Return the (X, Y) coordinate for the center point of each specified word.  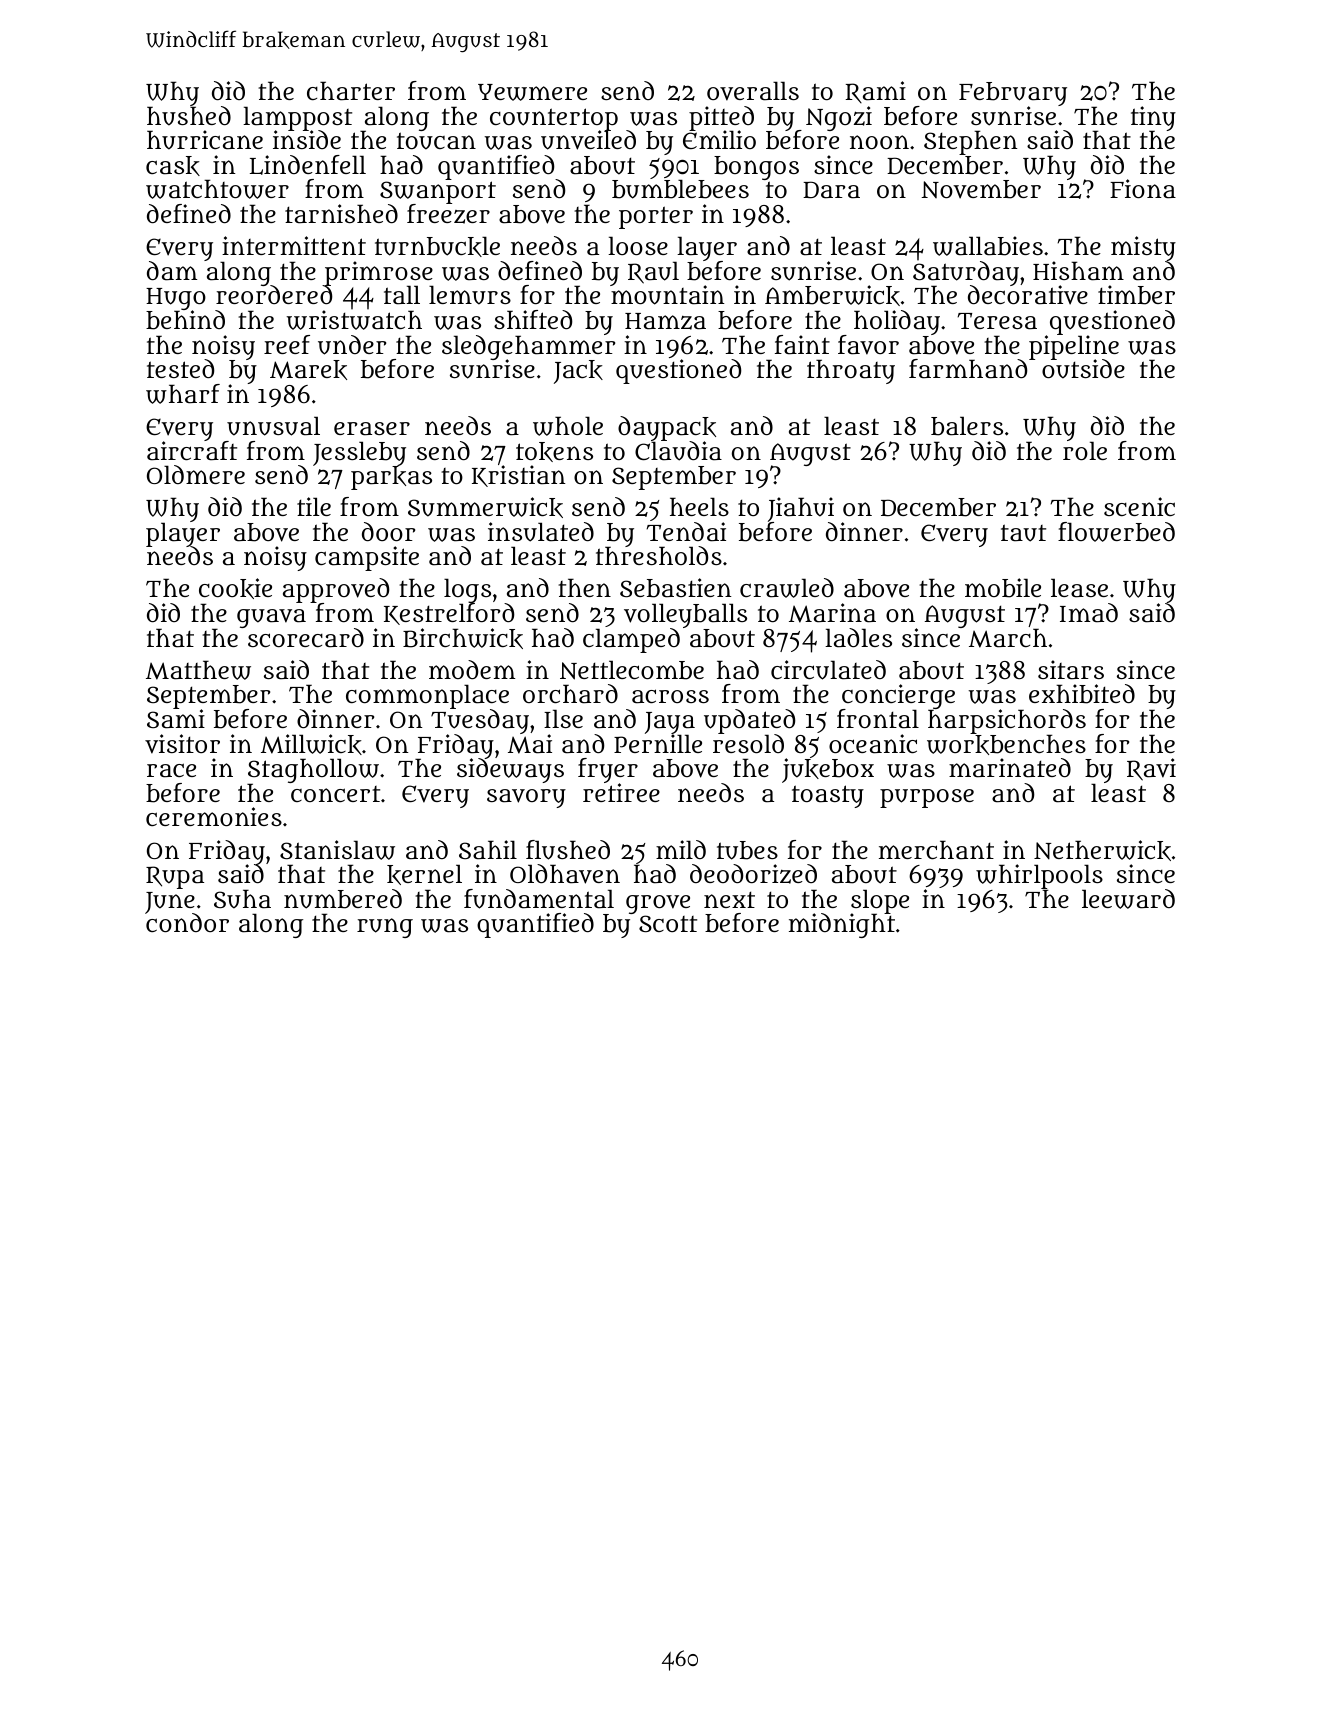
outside (1083, 369)
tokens (554, 452)
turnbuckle (437, 246)
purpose (927, 798)
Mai (530, 744)
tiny (1153, 118)
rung (385, 928)
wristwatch (354, 320)
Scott (668, 923)
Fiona (1143, 189)
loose (638, 245)
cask (173, 166)
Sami (176, 719)
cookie (235, 588)
